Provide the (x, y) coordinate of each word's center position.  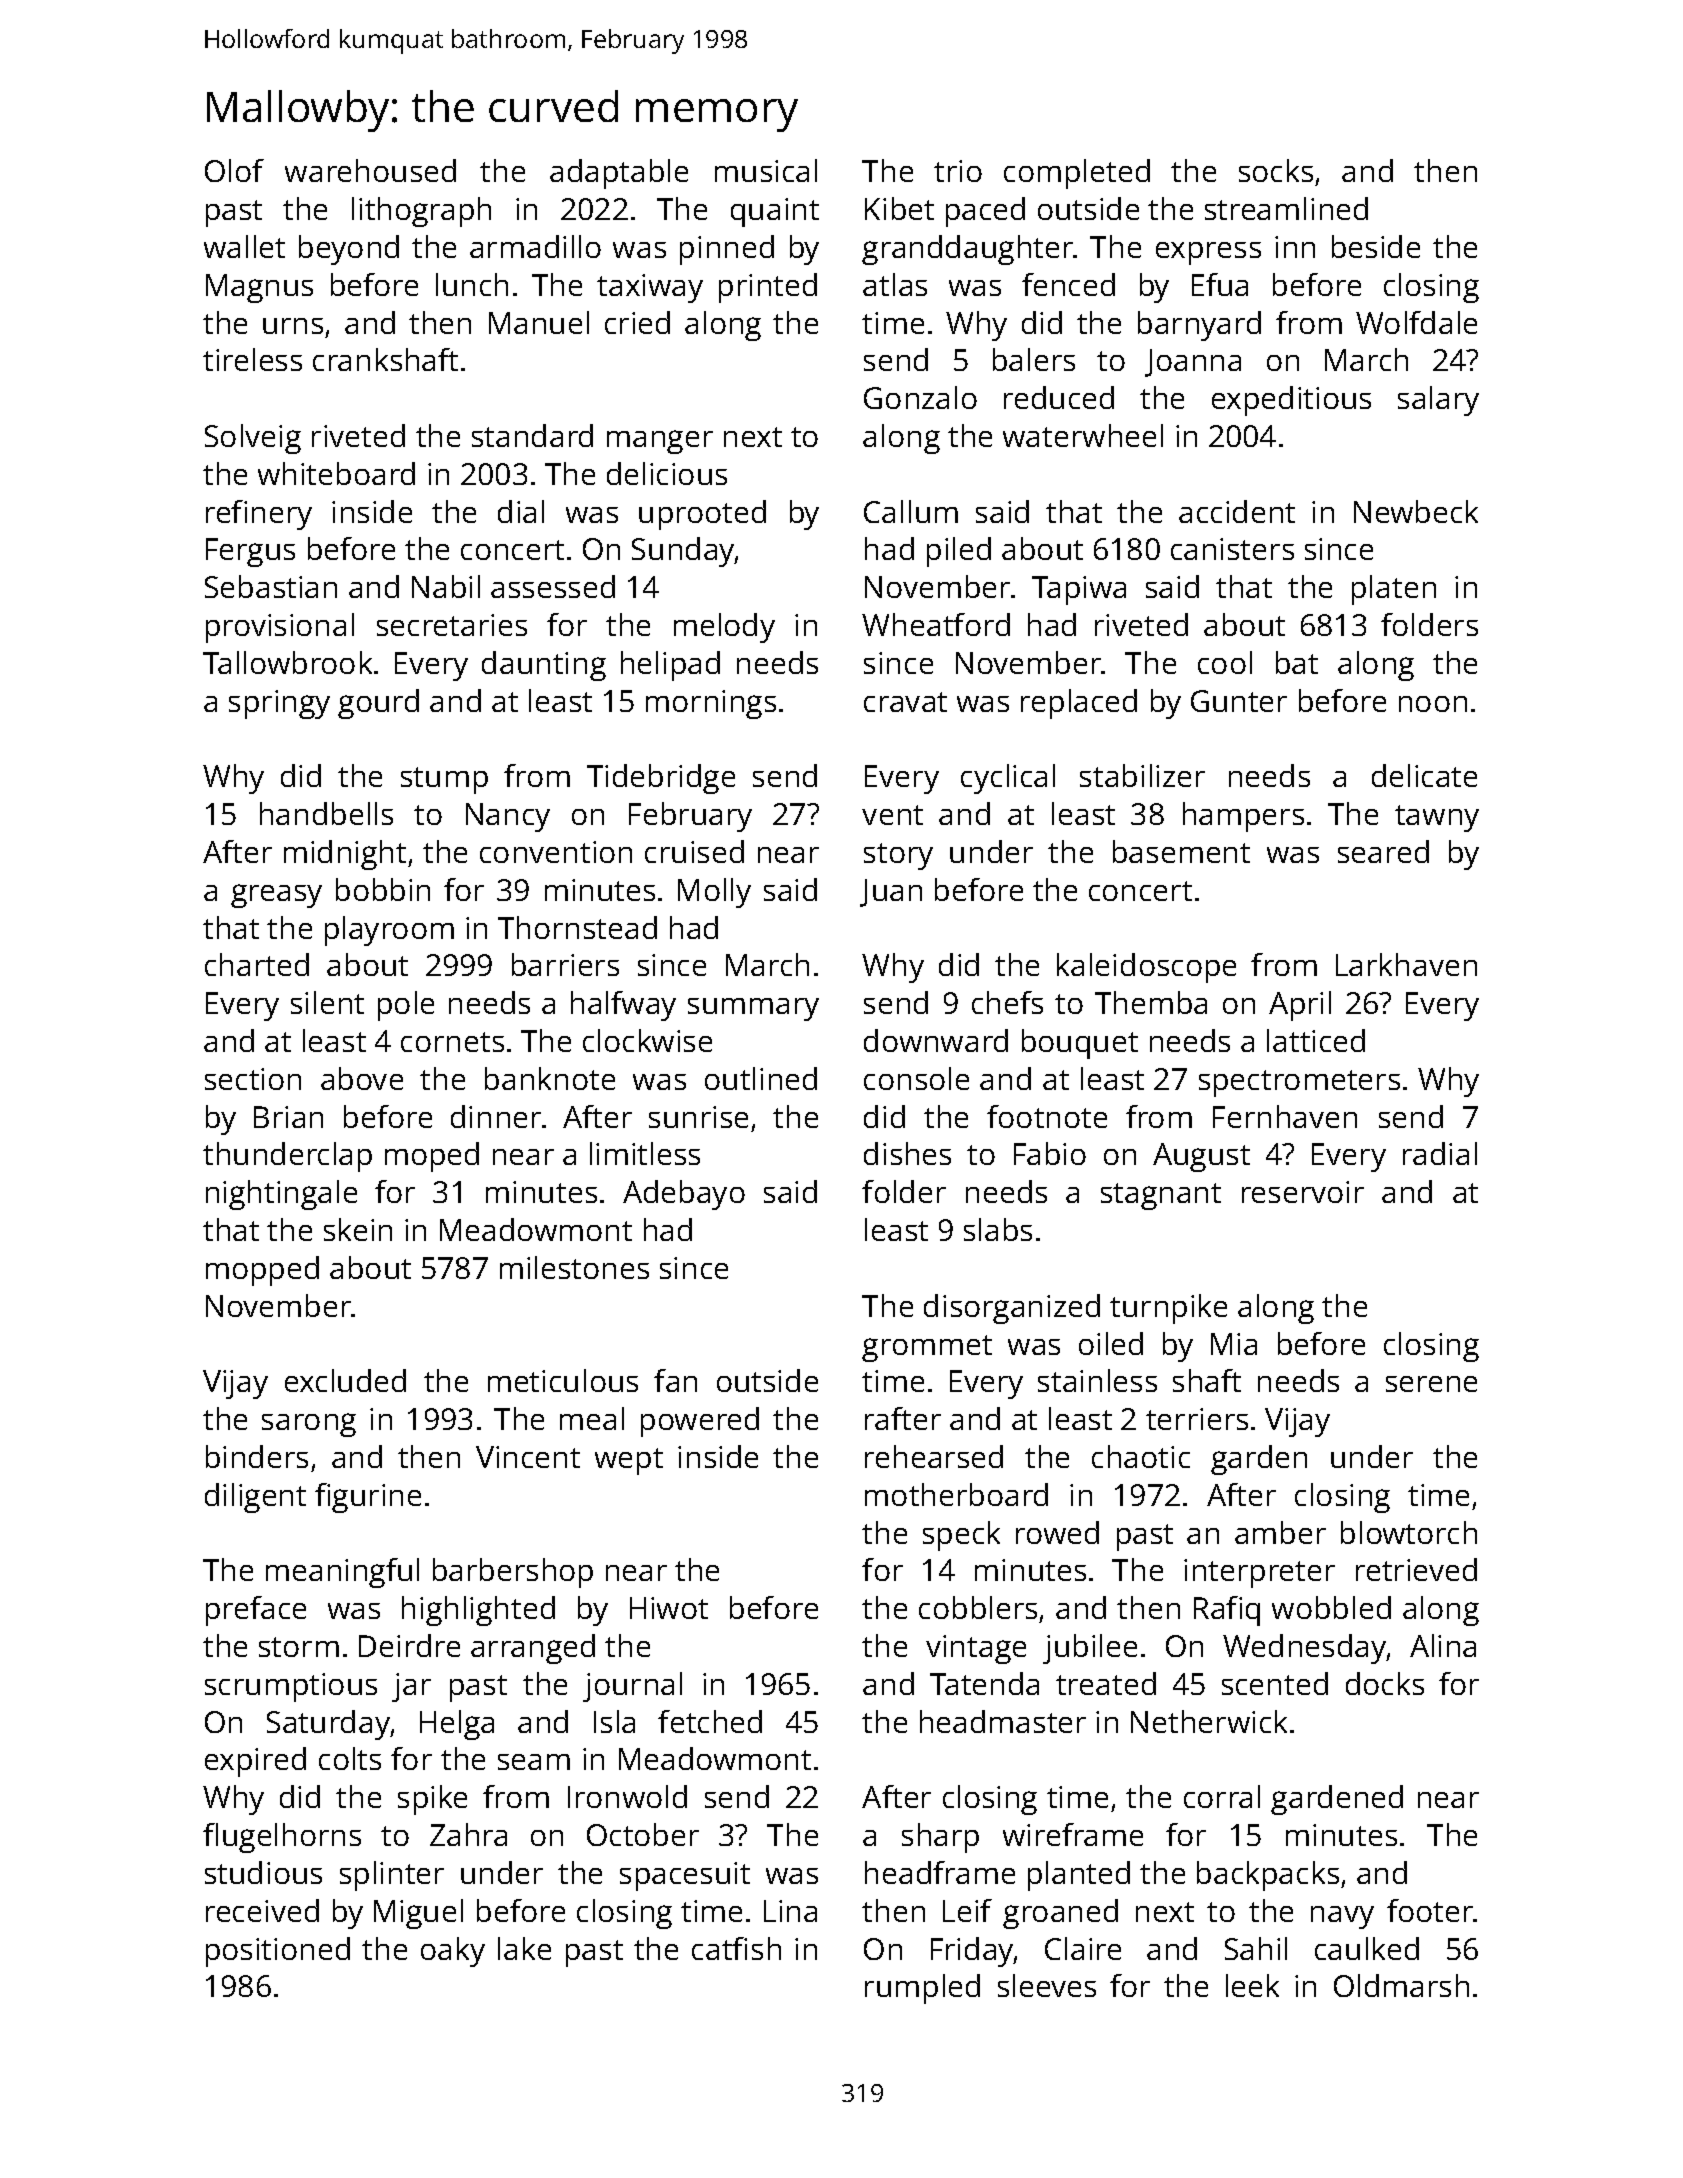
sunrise (698, 1117)
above (362, 1078)
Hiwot (669, 1608)
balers (1034, 359)
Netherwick (1209, 1721)
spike (432, 1800)
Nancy (508, 817)
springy (279, 704)
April (1300, 1006)
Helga (457, 1725)
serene (1431, 1384)
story (898, 856)
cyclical (1008, 779)
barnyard (1199, 326)
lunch (472, 284)
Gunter (1239, 701)
